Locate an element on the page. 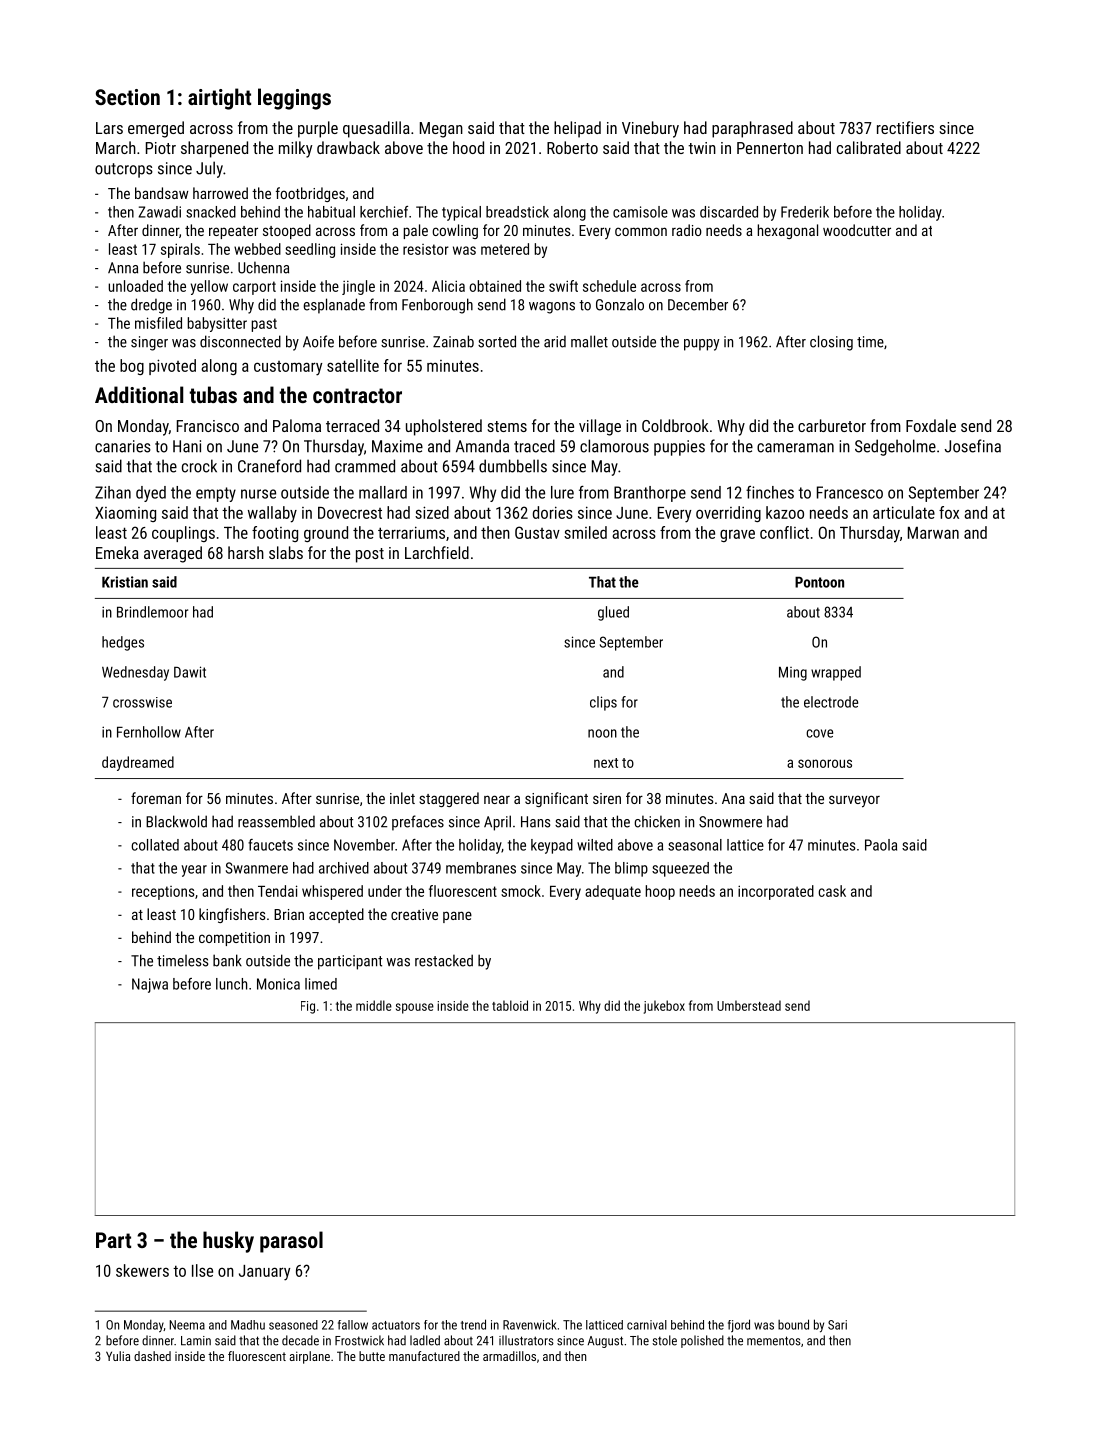 The width and height of the document is (1110, 1437). helipad is located at coordinates (577, 129).
